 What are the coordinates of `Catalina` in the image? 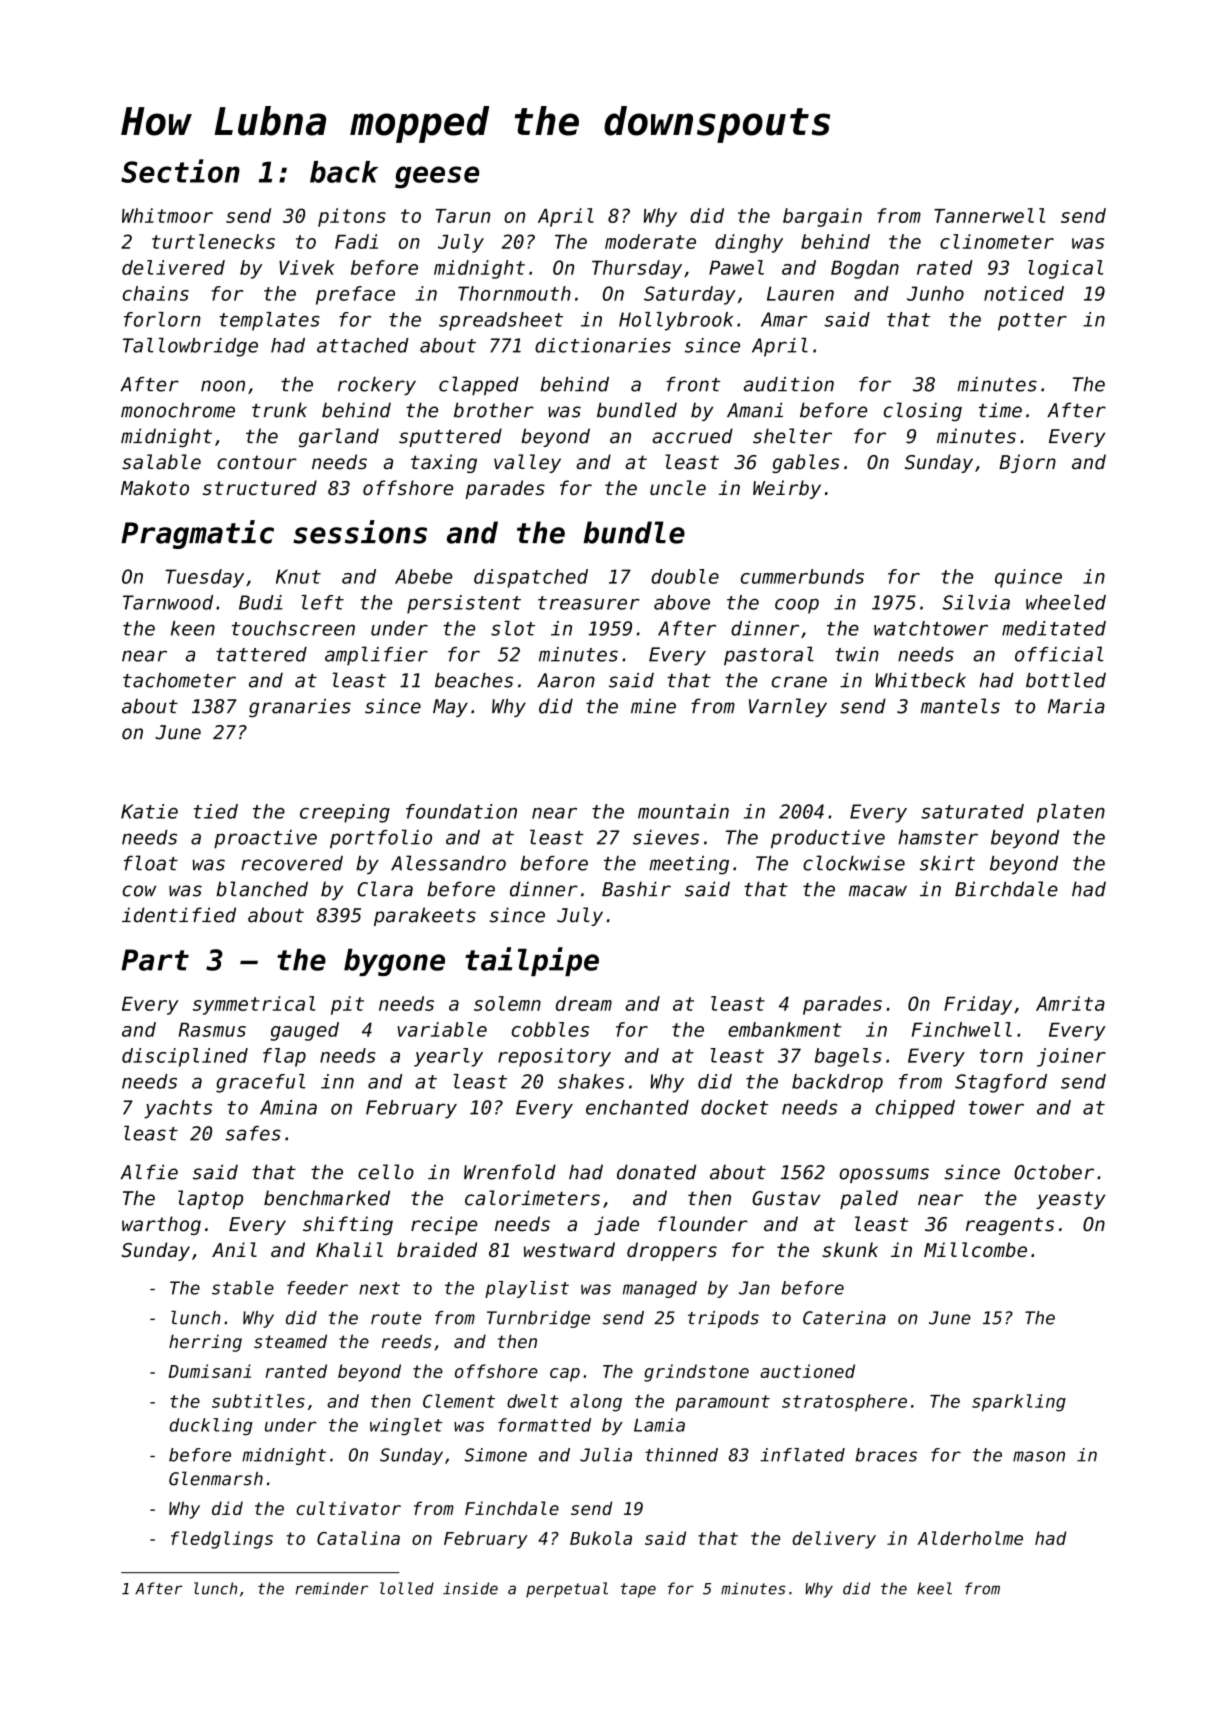 It's located at (358, 1538).
